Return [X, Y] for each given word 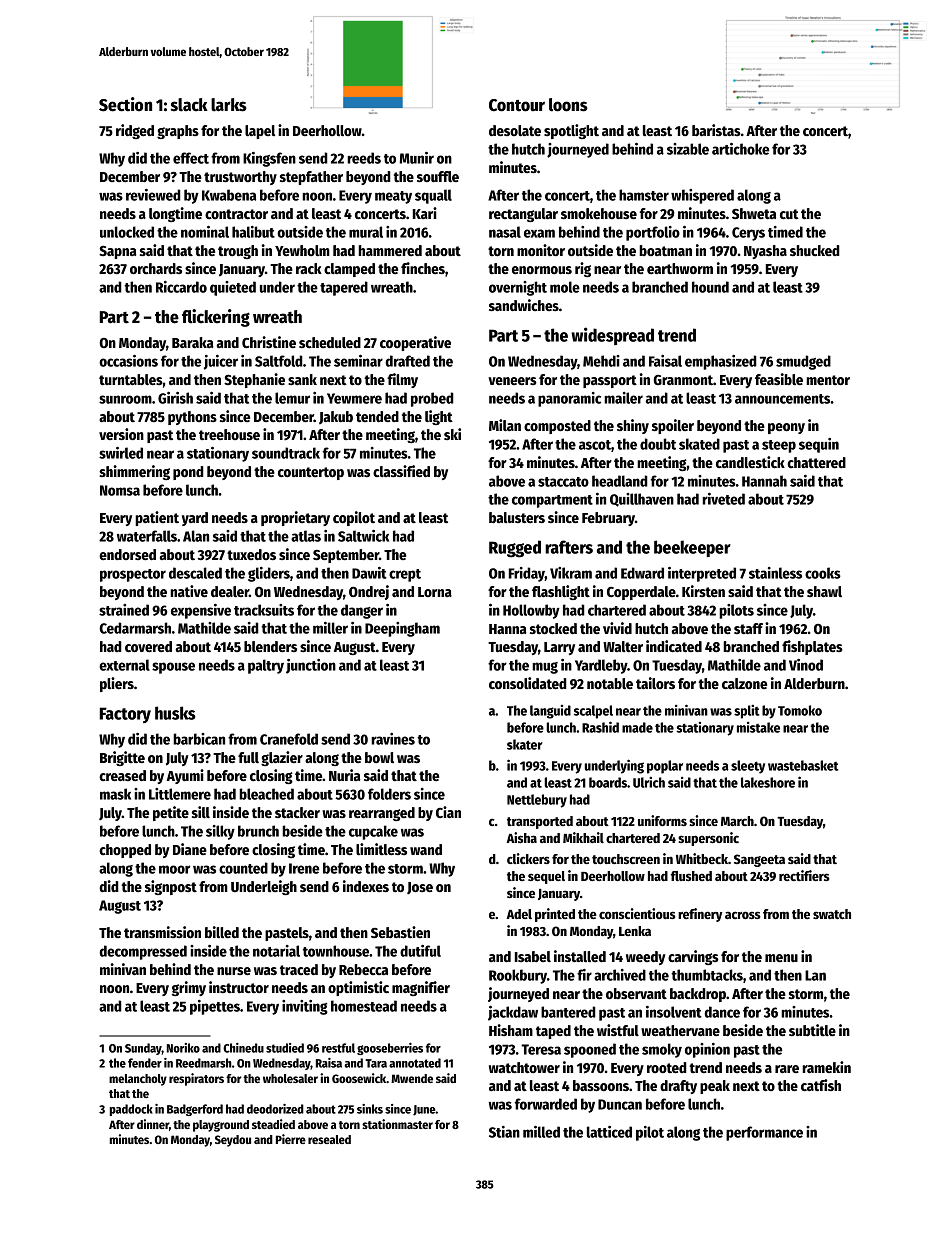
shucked [815, 250]
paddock [131, 1110]
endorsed [127, 554]
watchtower [524, 1067]
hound [710, 287]
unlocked [127, 232]
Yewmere [354, 398]
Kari [425, 213]
